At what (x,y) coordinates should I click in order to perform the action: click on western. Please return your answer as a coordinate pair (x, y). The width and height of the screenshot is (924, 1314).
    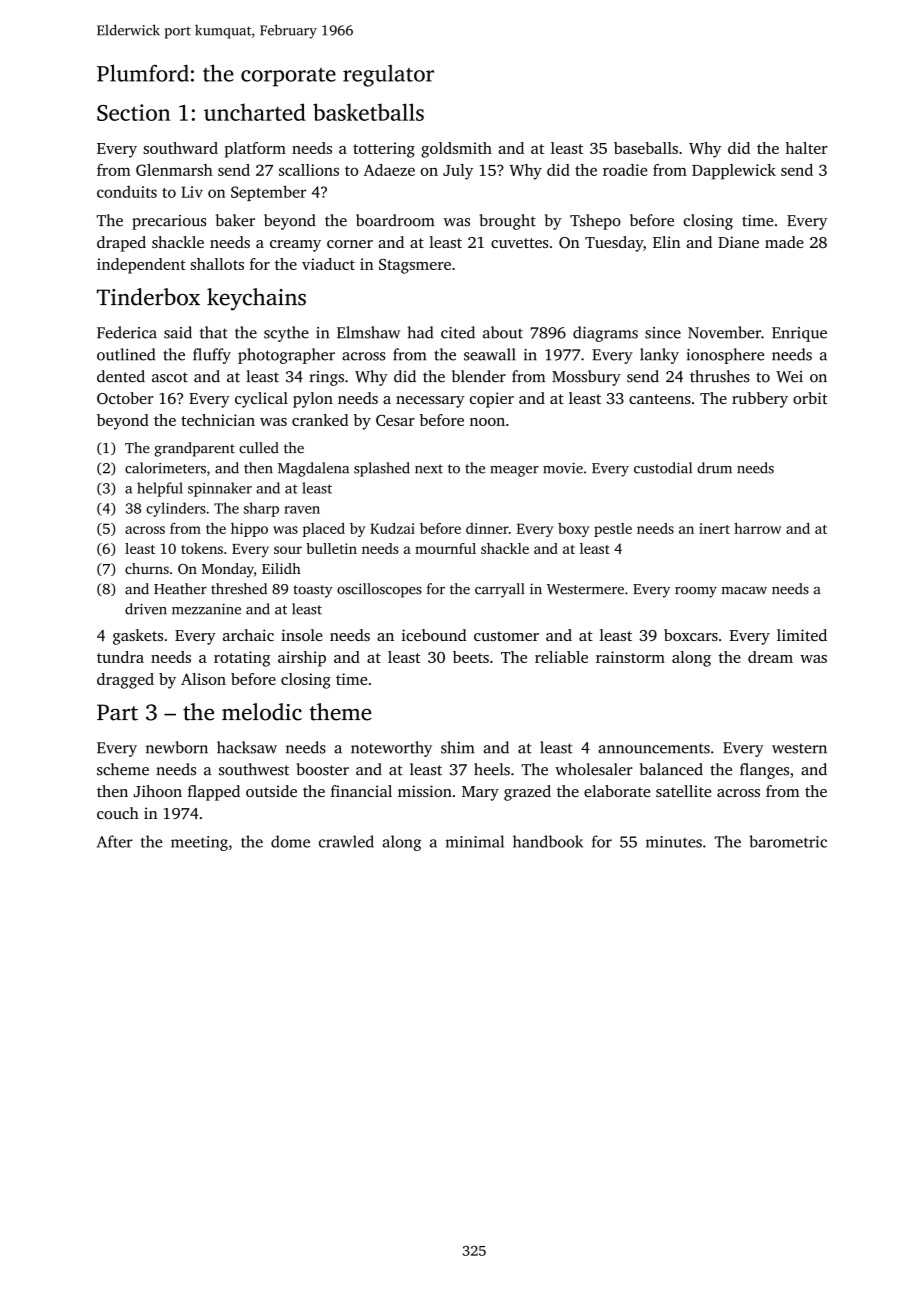
    Looking at the image, I should click on (799, 748).
